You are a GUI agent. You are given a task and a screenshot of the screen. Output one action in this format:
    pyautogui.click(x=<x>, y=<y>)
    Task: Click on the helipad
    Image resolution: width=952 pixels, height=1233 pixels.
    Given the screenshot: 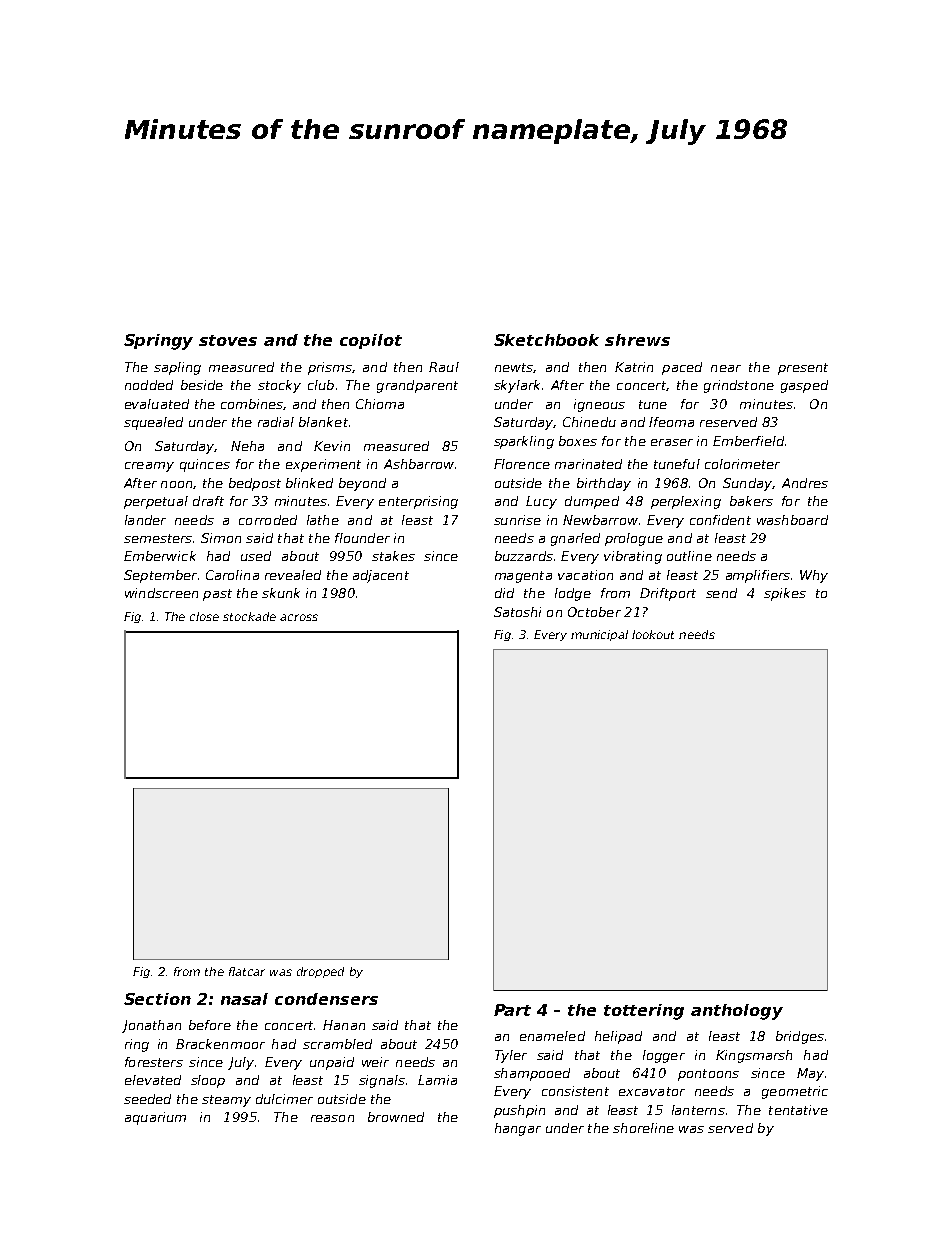 What is the action you would take?
    pyautogui.click(x=618, y=1037)
